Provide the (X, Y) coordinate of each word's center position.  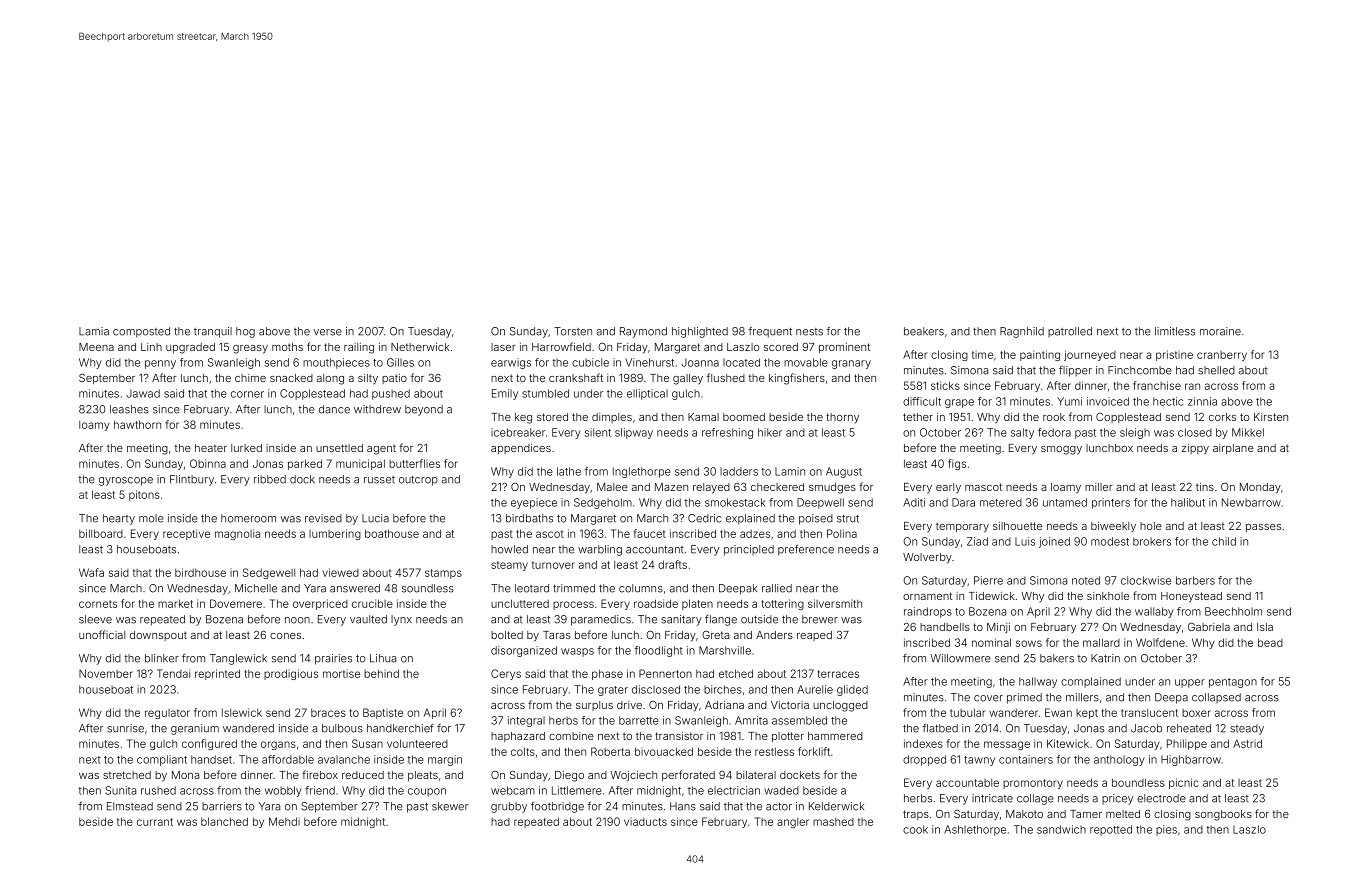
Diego (569, 776)
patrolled (1070, 332)
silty (368, 379)
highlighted (700, 332)
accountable (967, 783)
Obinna (208, 463)
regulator (167, 714)
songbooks (1223, 815)
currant (155, 822)
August (844, 472)
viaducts (645, 821)
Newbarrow (1251, 502)
